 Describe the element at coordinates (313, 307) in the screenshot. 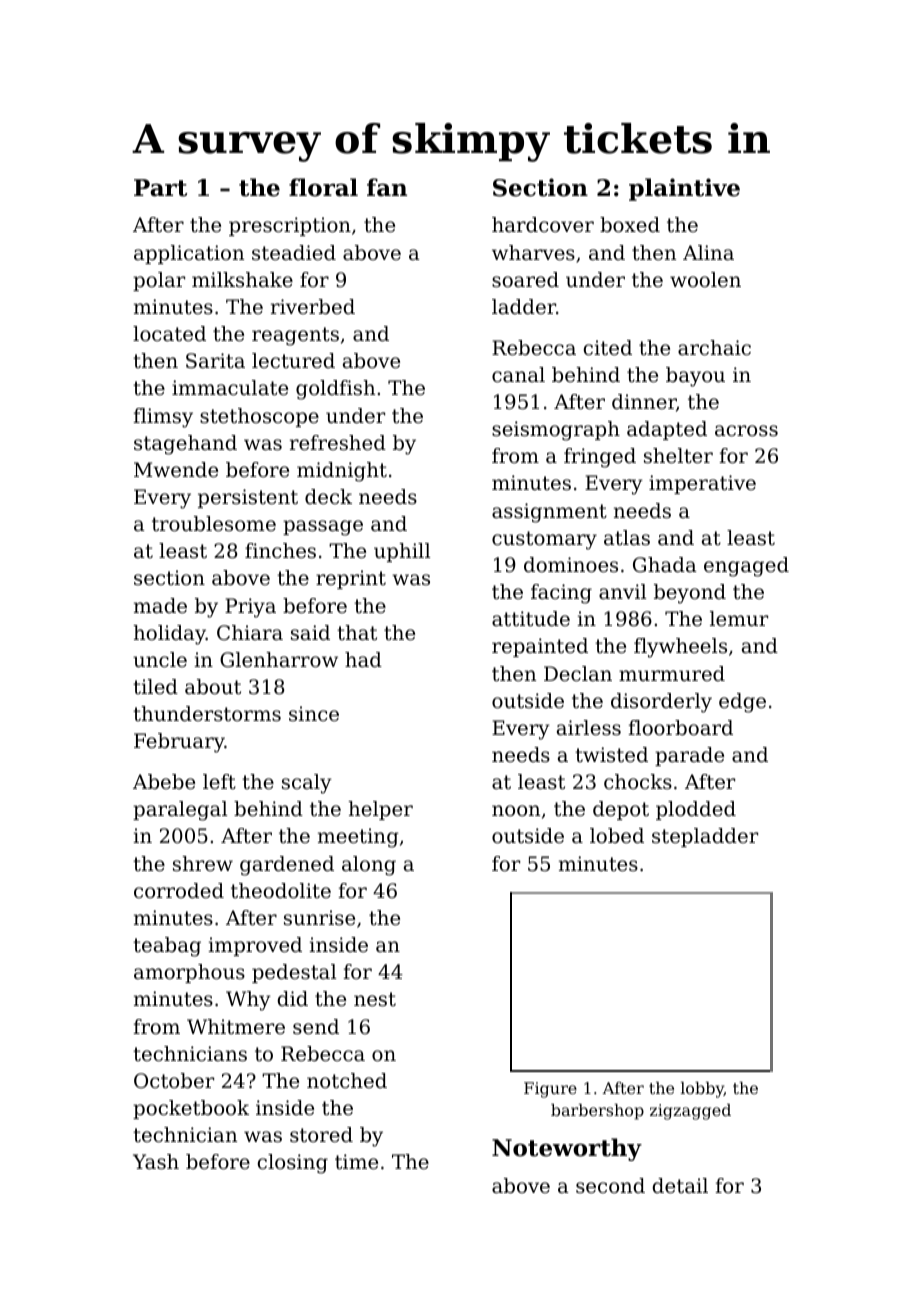

I see `riverbed` at that location.
